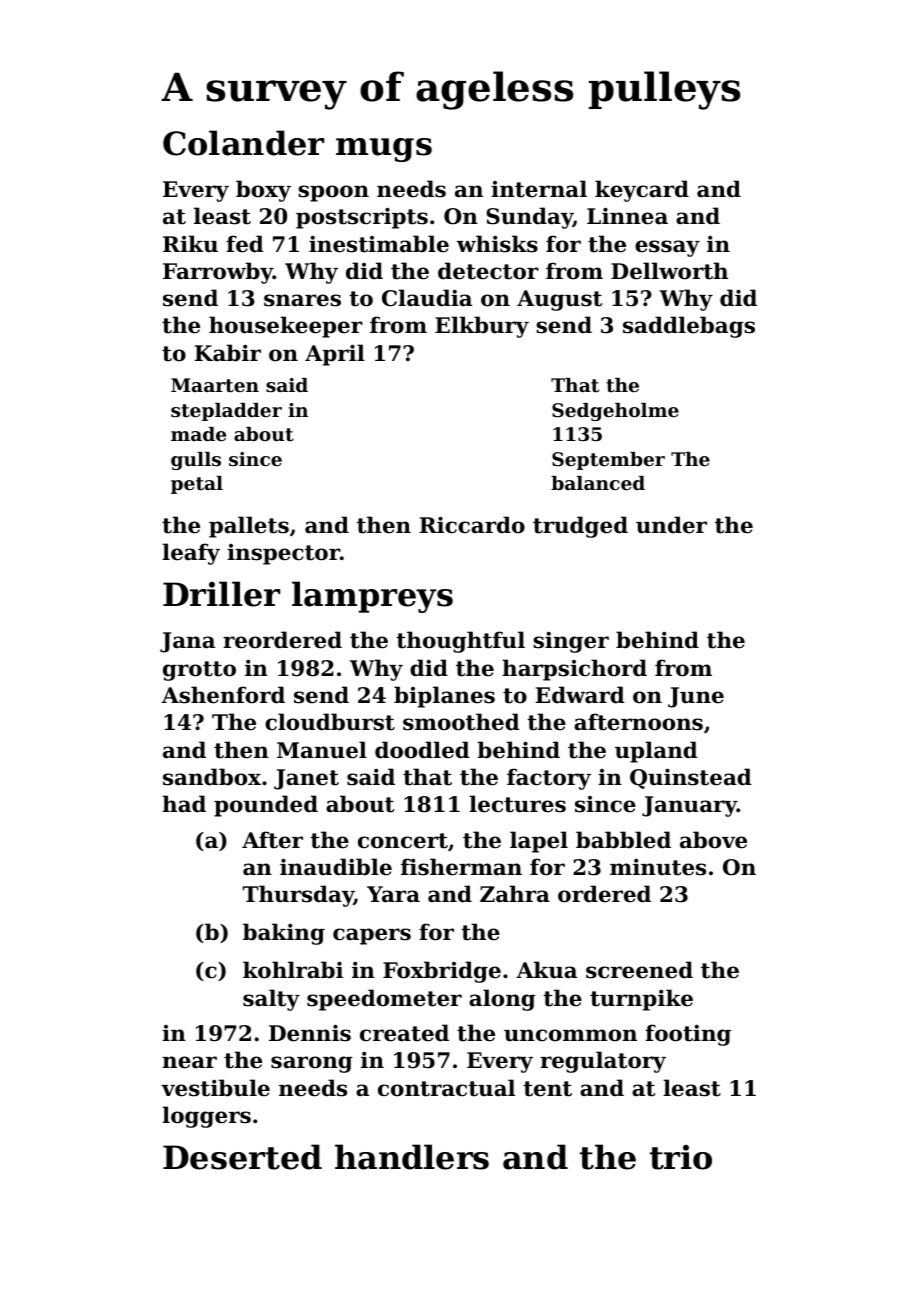  Describe the element at coordinates (642, 191) in the document. I see `keycard` at that location.
